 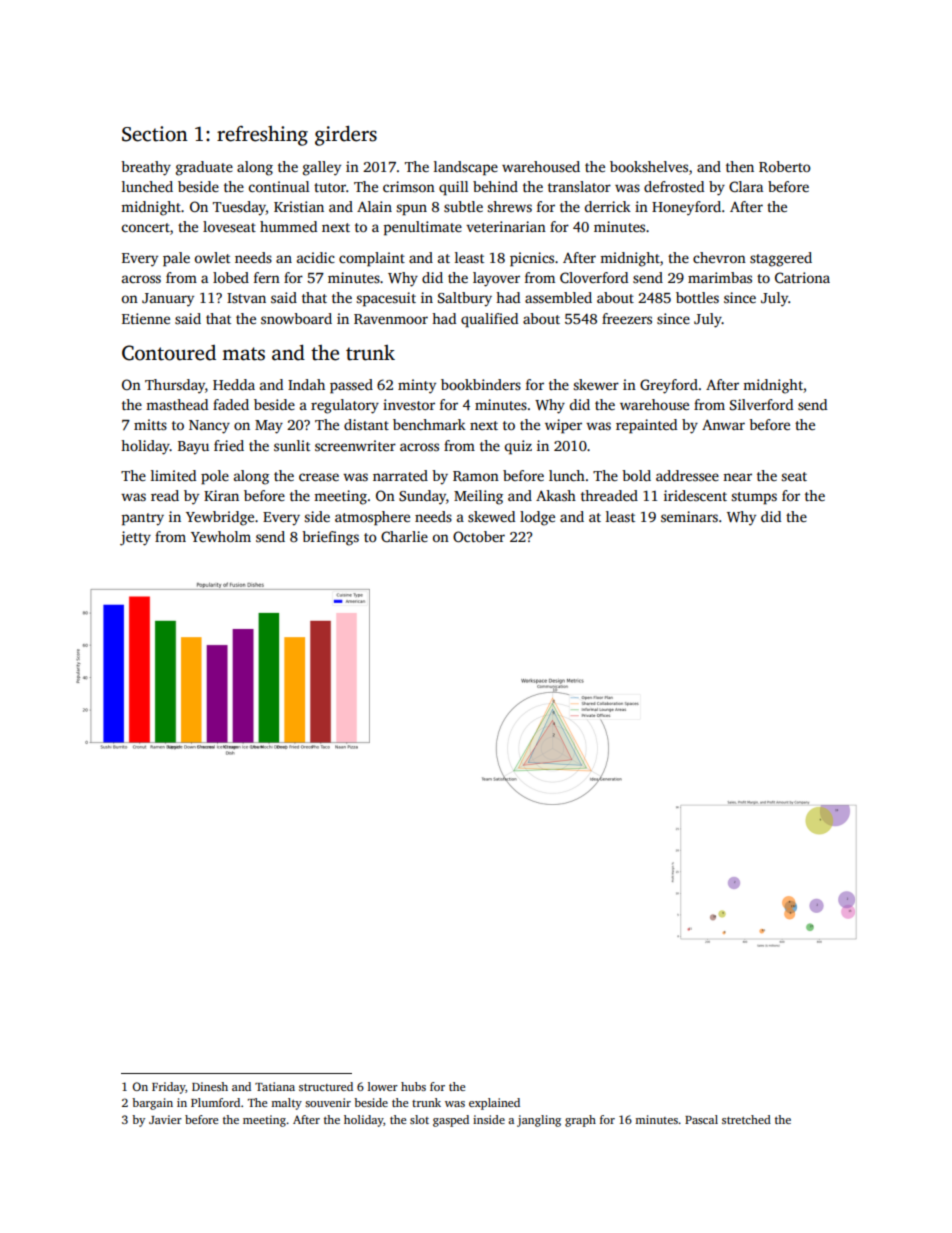 I want to click on Section, so click(x=155, y=134).
